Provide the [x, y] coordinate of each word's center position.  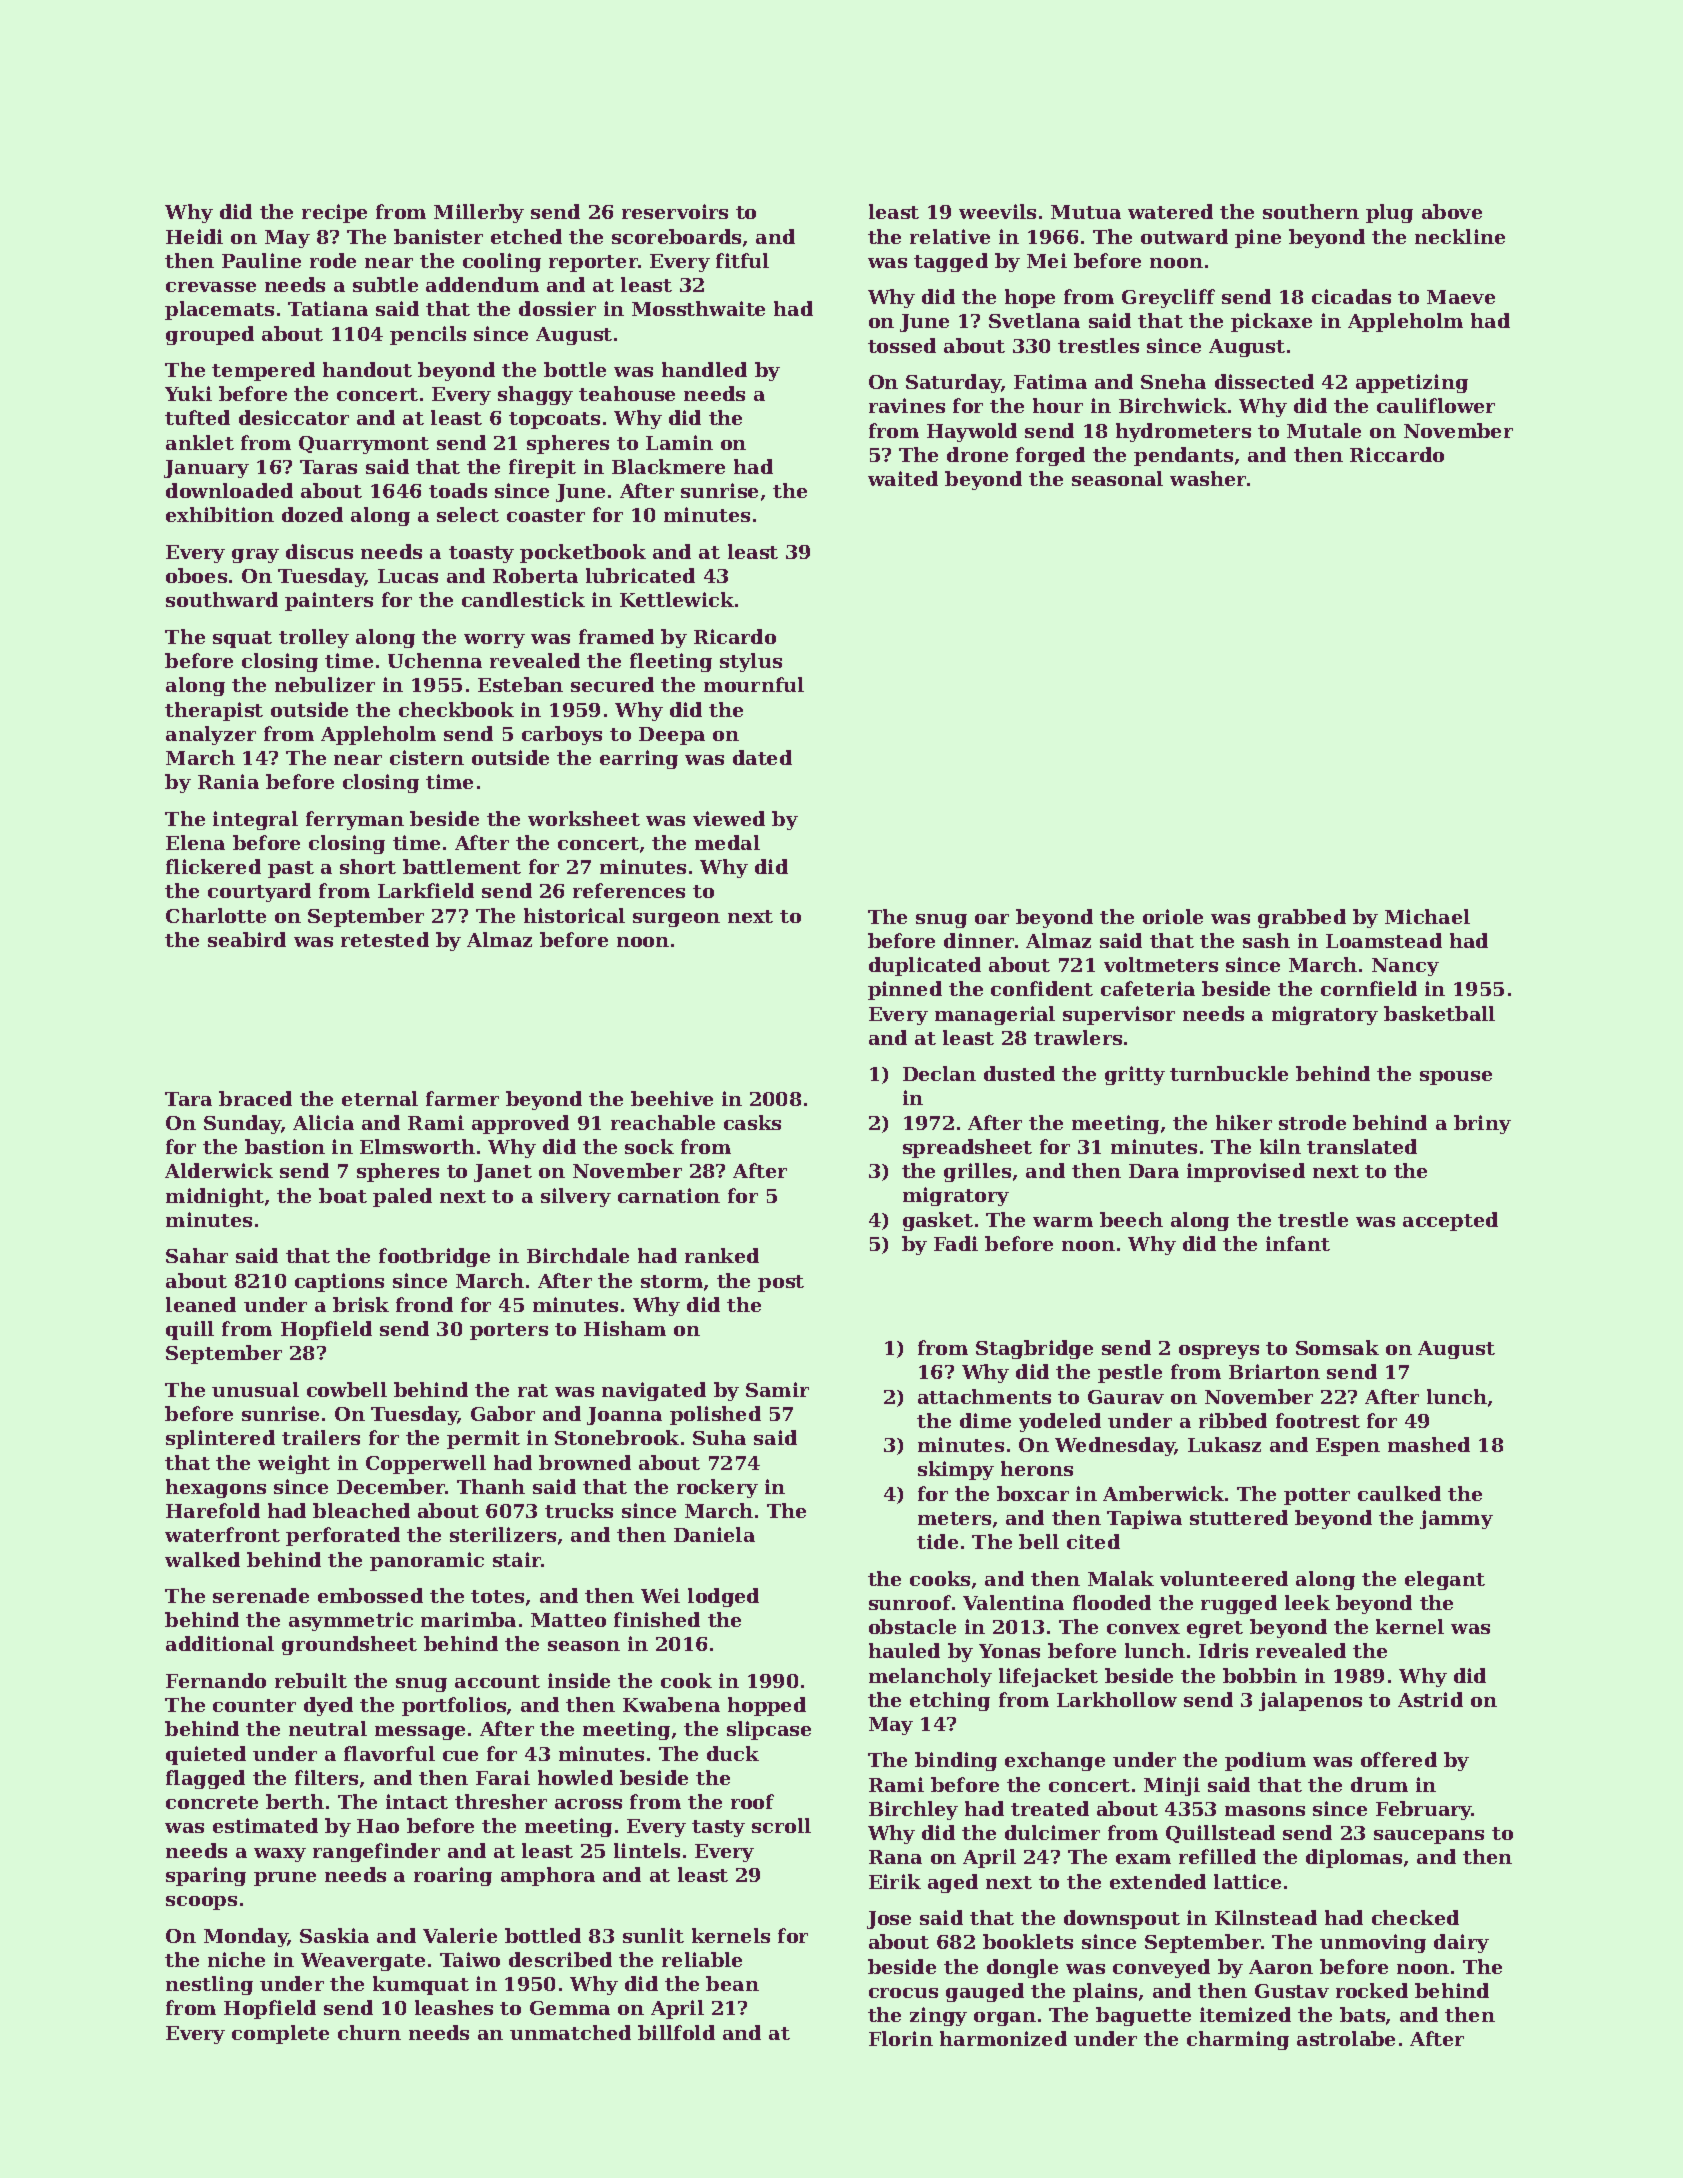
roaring [453, 1876]
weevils [997, 211]
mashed [1429, 1444]
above [1452, 211]
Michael [1427, 916]
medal [727, 842]
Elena [195, 842]
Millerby [479, 213]
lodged [723, 1597]
